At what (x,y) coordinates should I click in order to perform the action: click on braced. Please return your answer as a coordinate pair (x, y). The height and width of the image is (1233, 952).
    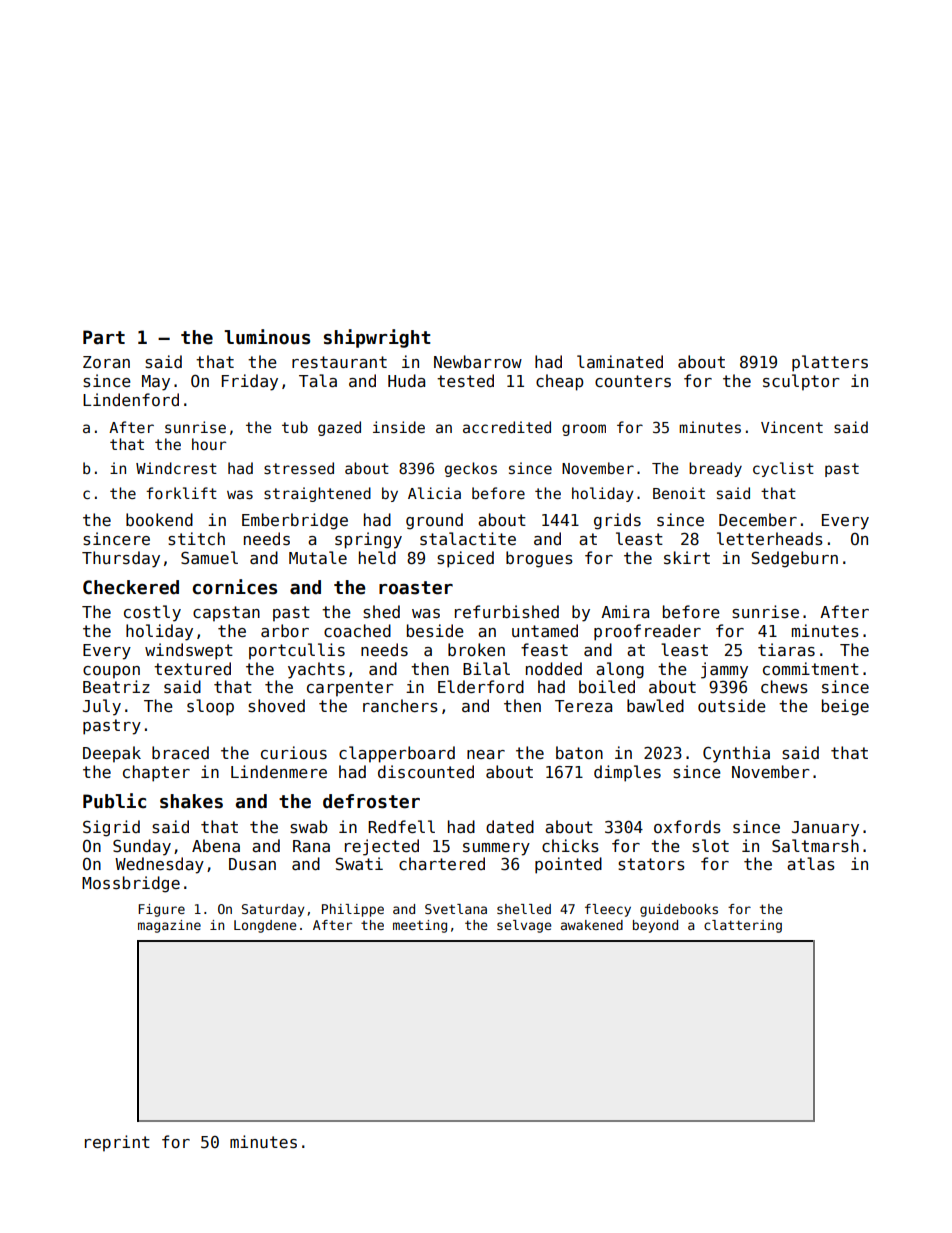
    Looking at the image, I should click on (180, 752).
